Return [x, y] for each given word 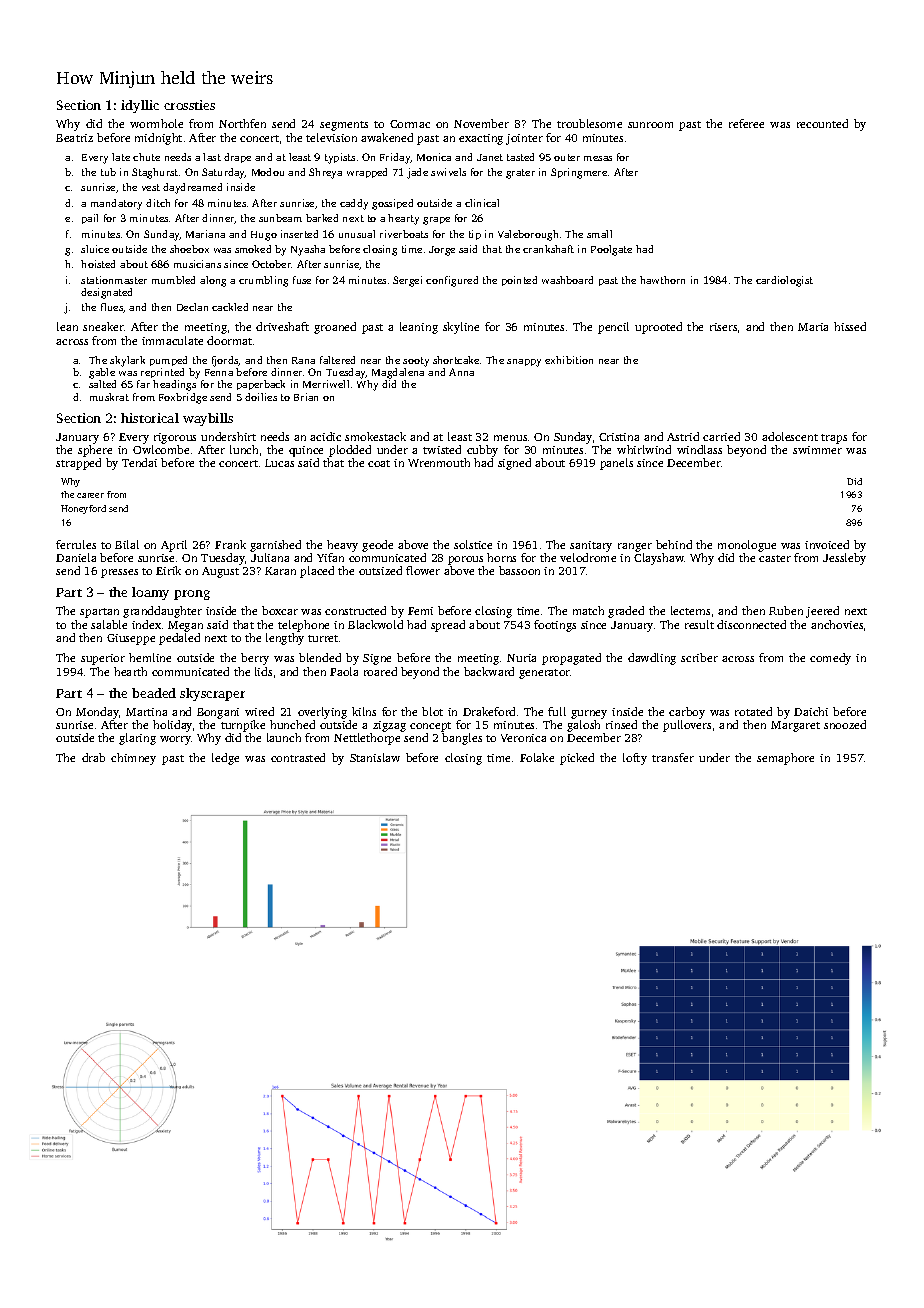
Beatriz [74, 138]
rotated [753, 711]
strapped [78, 464]
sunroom [650, 125]
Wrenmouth [439, 462]
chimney [133, 759]
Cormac [410, 124]
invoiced [827, 544]
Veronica [523, 738]
